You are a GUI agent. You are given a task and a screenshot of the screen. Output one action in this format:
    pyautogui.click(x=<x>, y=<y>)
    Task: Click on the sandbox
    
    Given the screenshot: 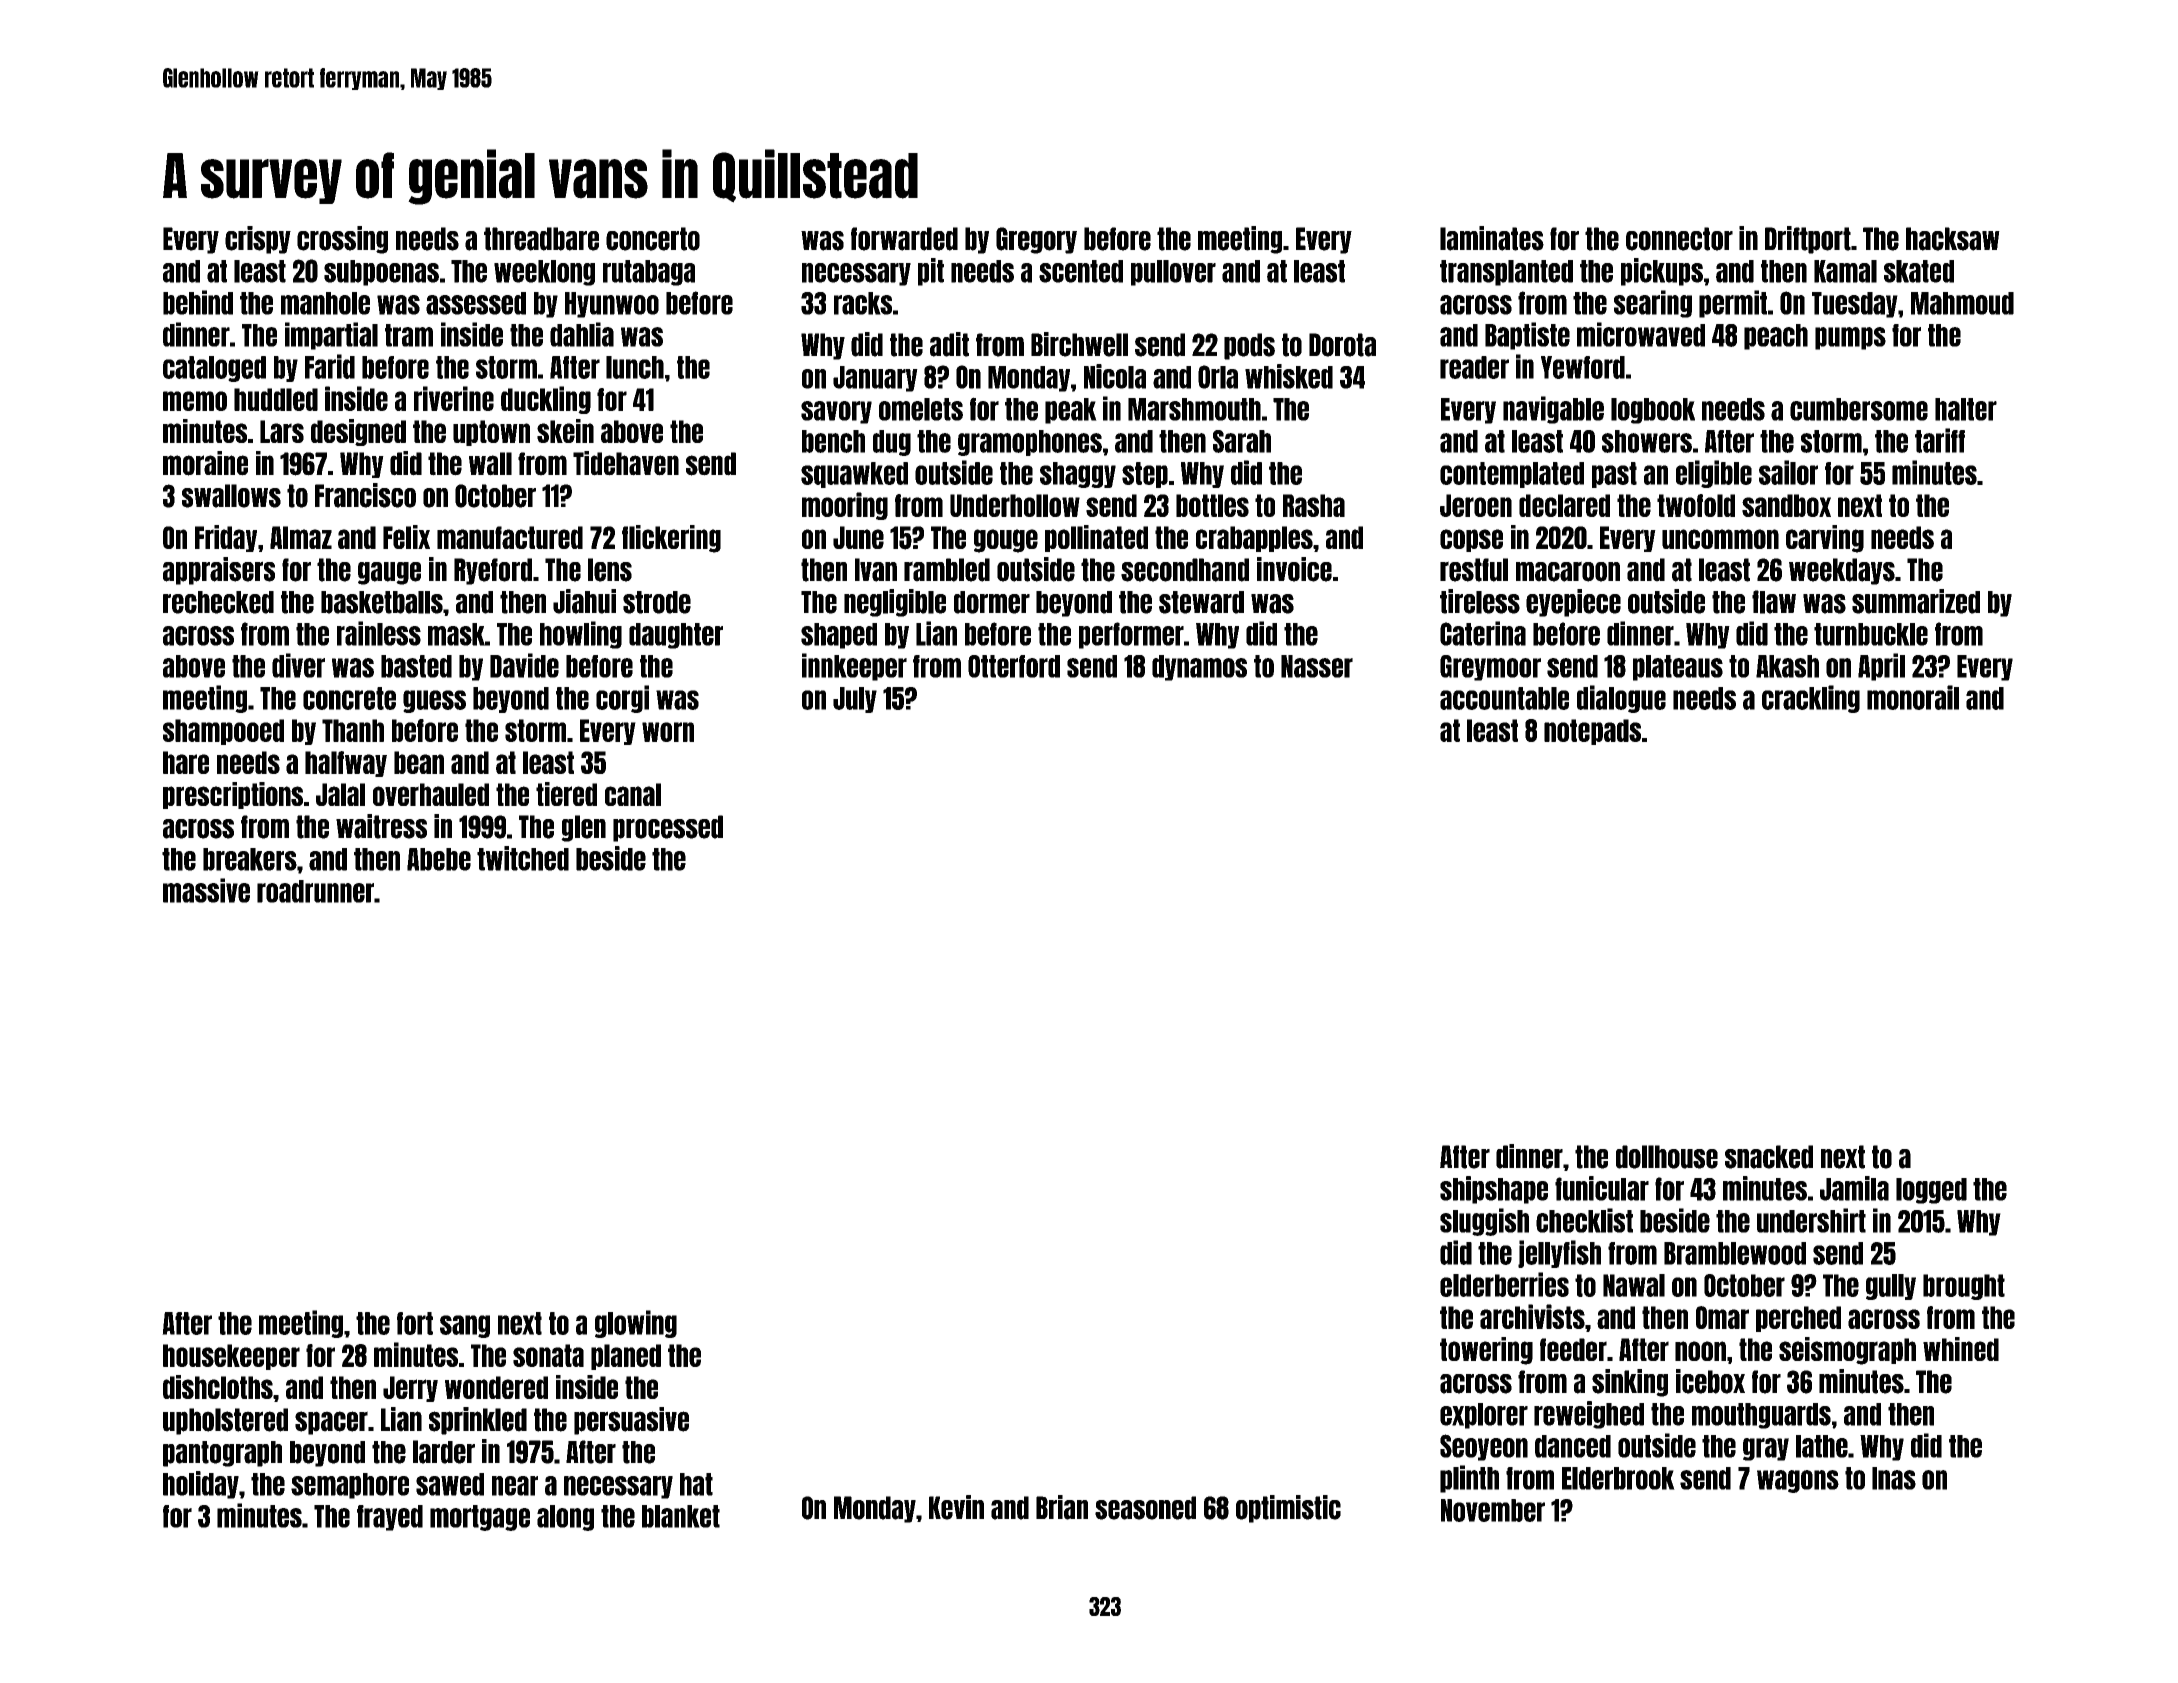 What is the action you would take?
    pyautogui.click(x=1786, y=505)
